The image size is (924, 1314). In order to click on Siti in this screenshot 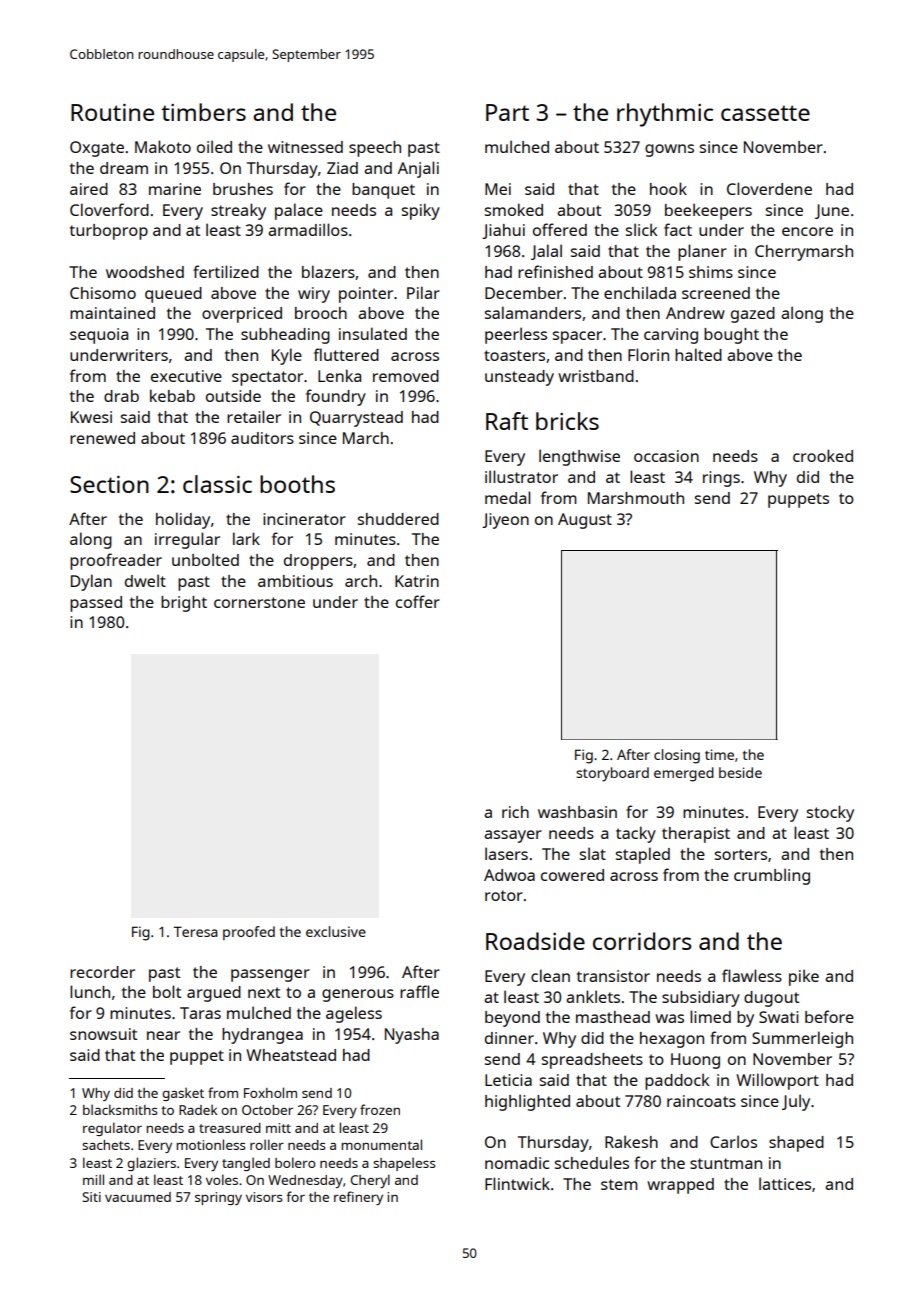, I will do `click(91, 1197)`.
